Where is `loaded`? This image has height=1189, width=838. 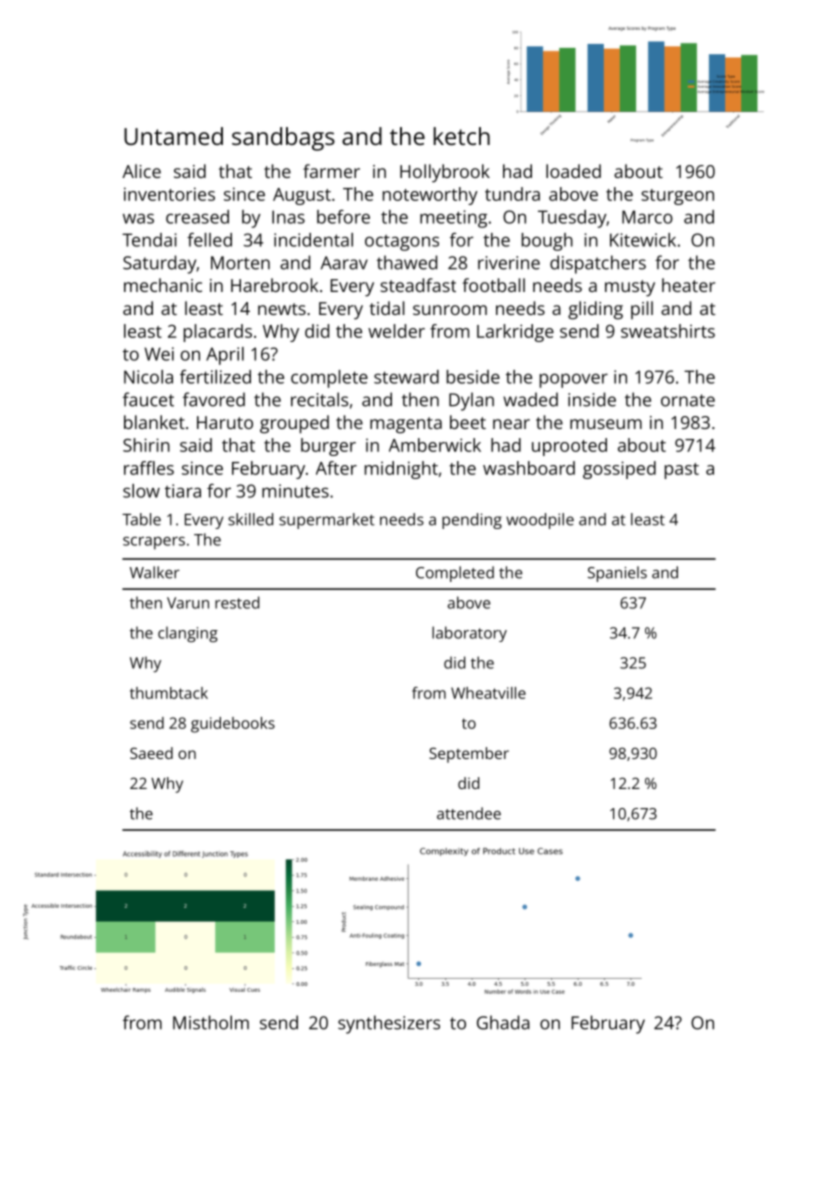 loaded is located at coordinates (573, 171).
